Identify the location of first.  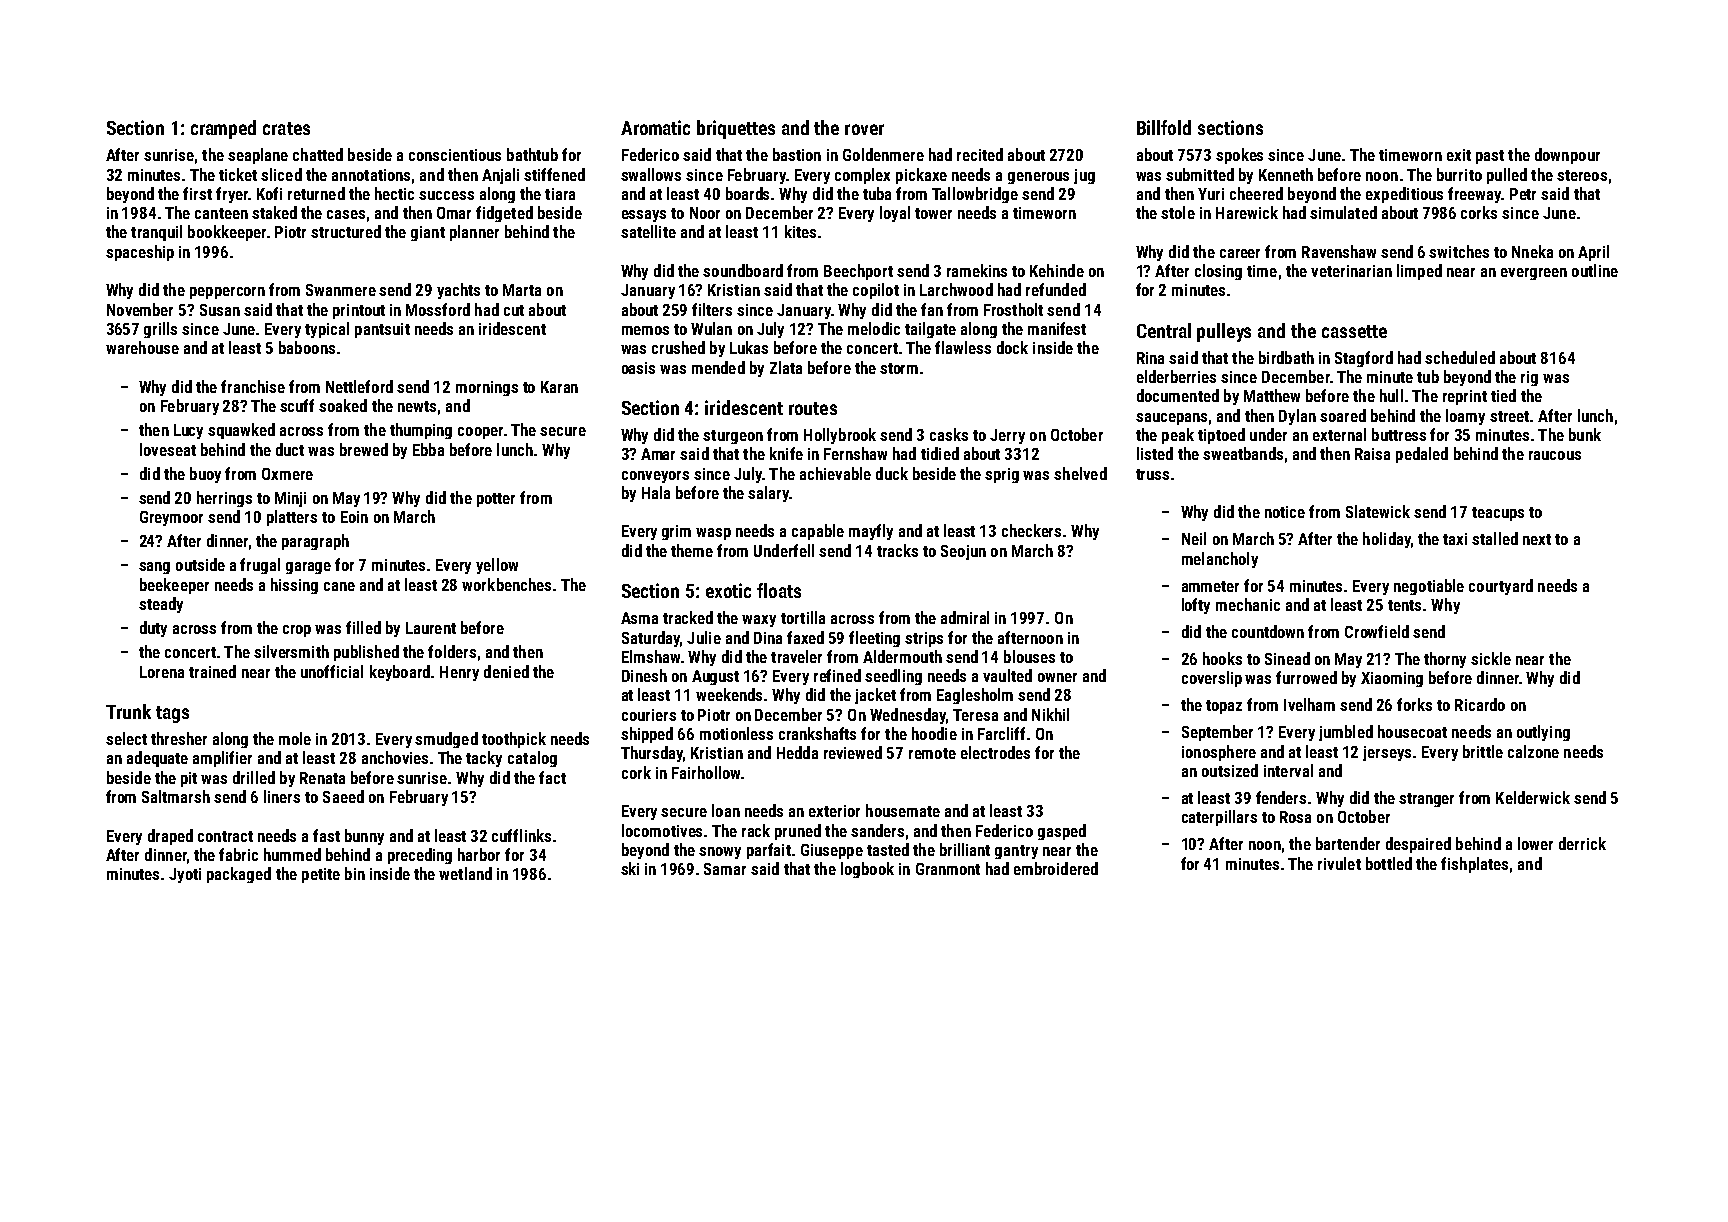
(197, 193).
